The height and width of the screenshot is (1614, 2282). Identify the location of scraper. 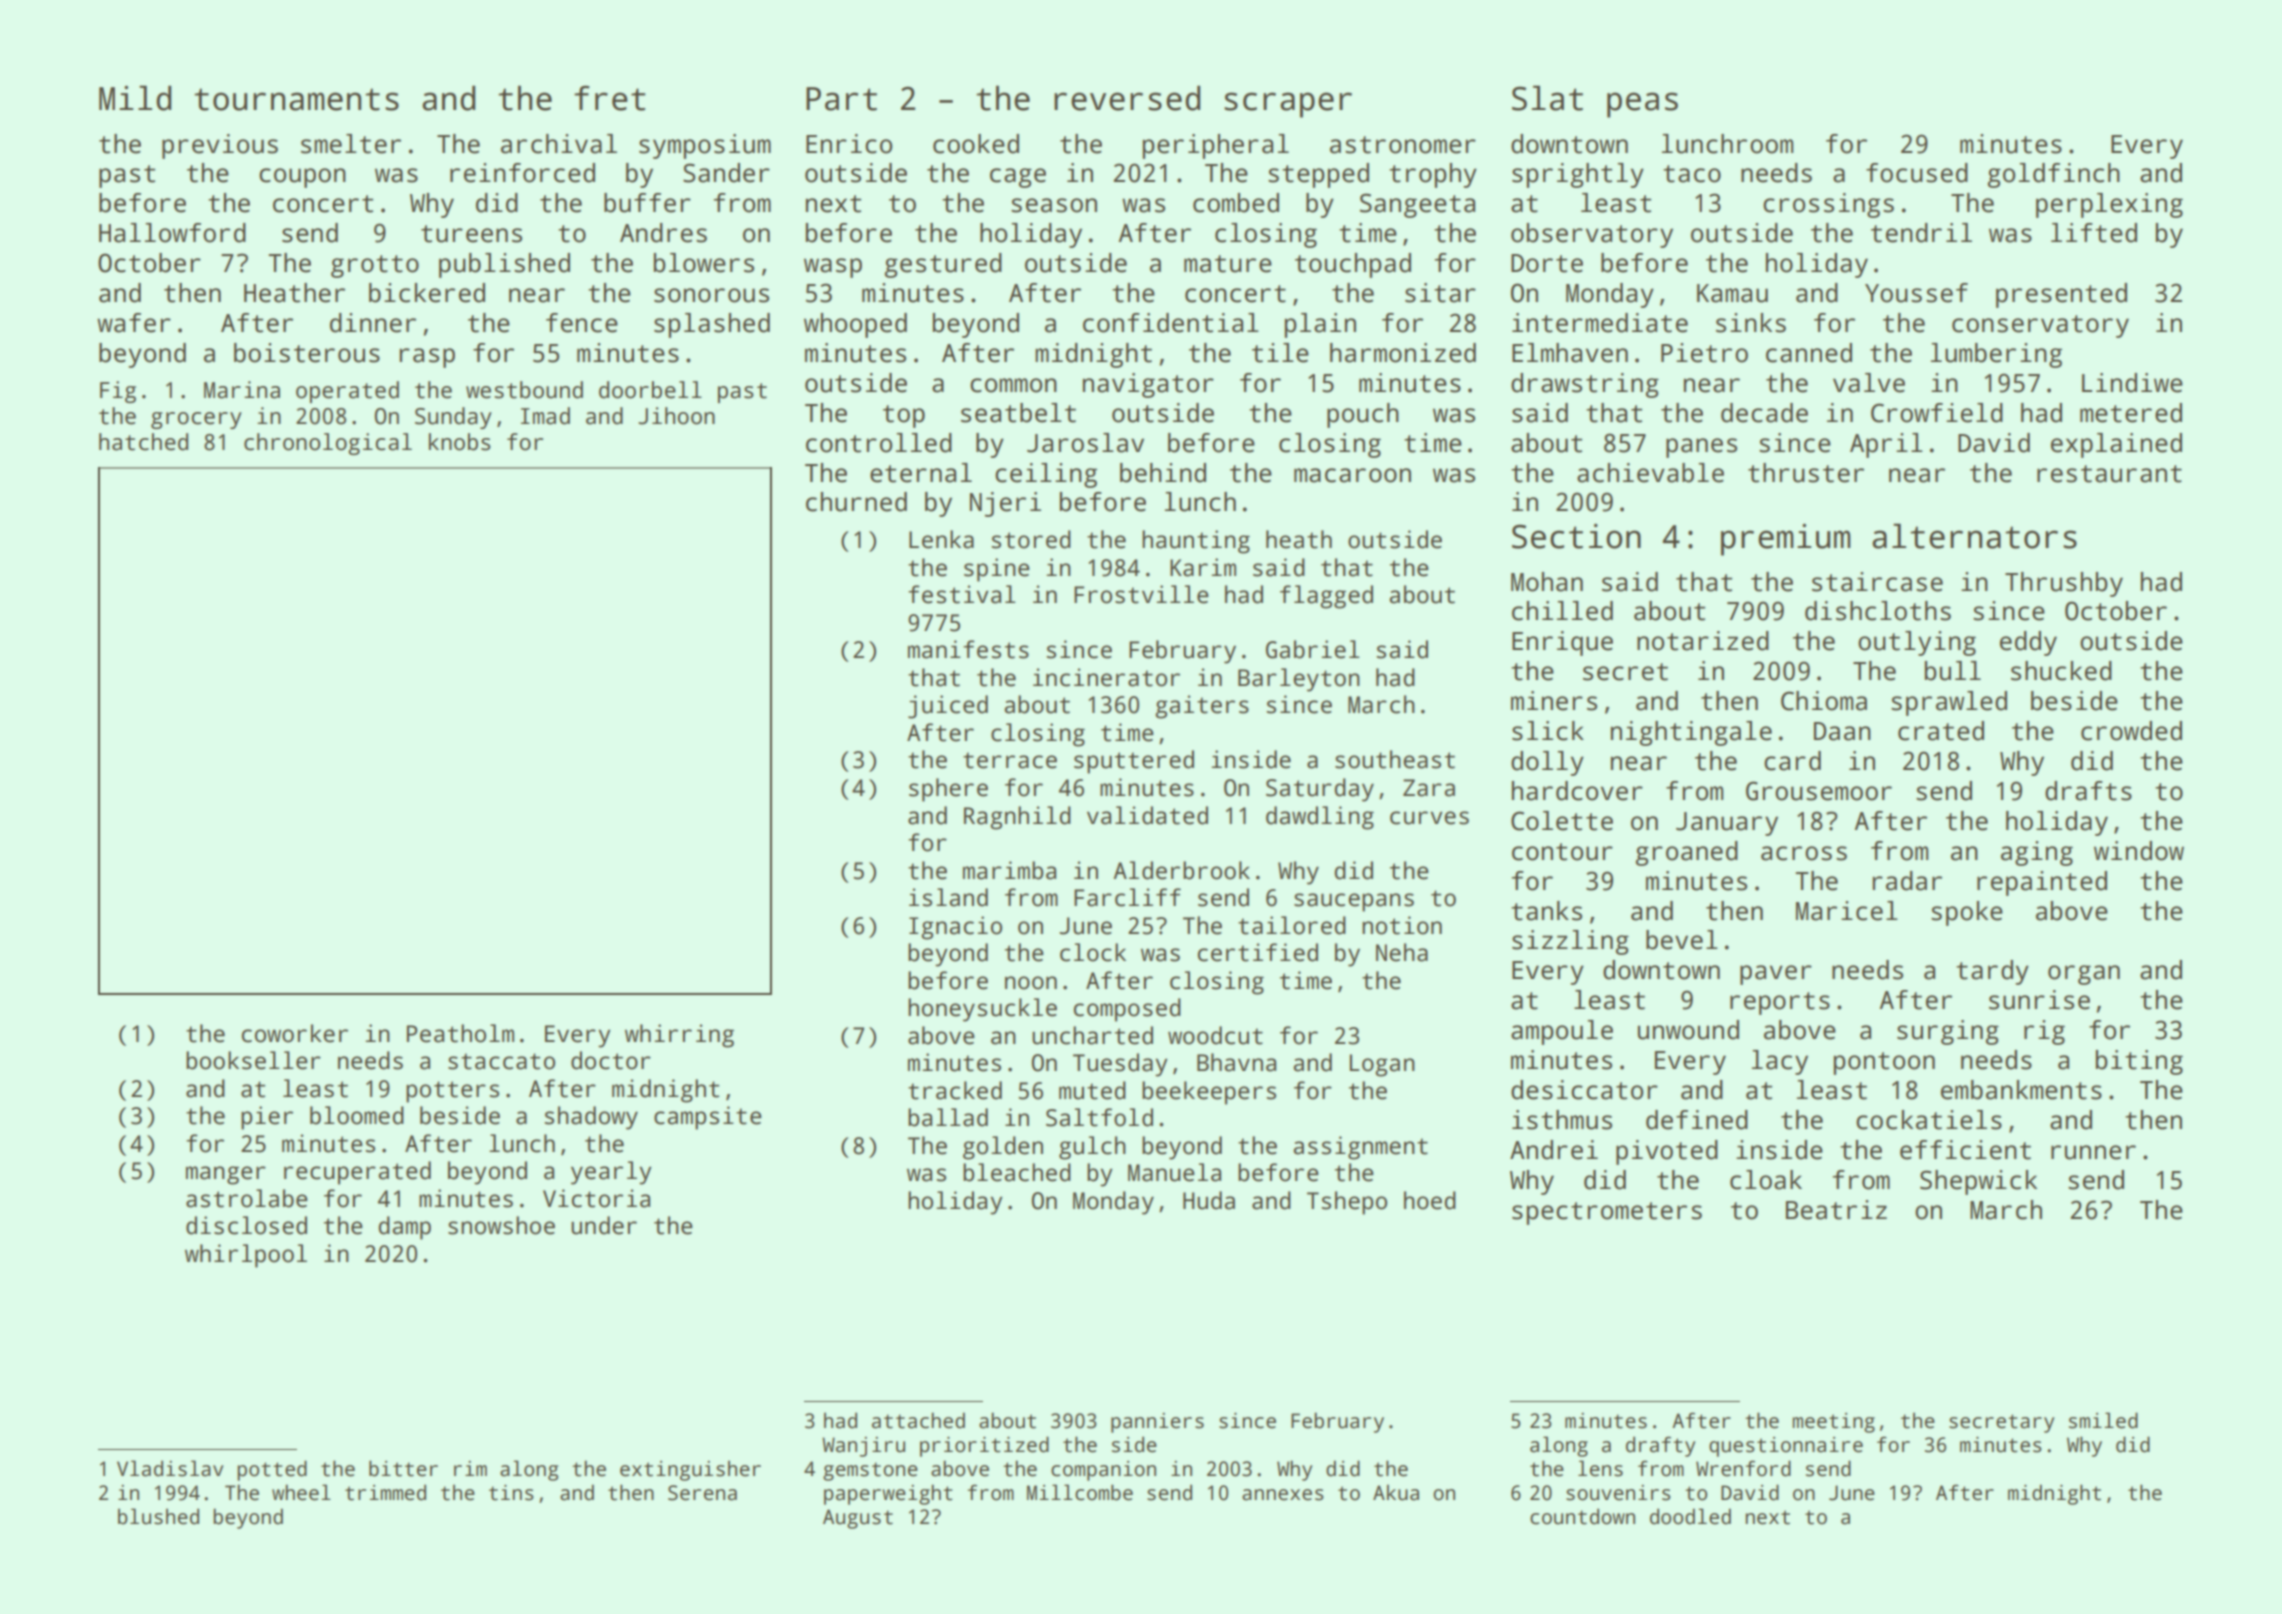
(1288, 105).
